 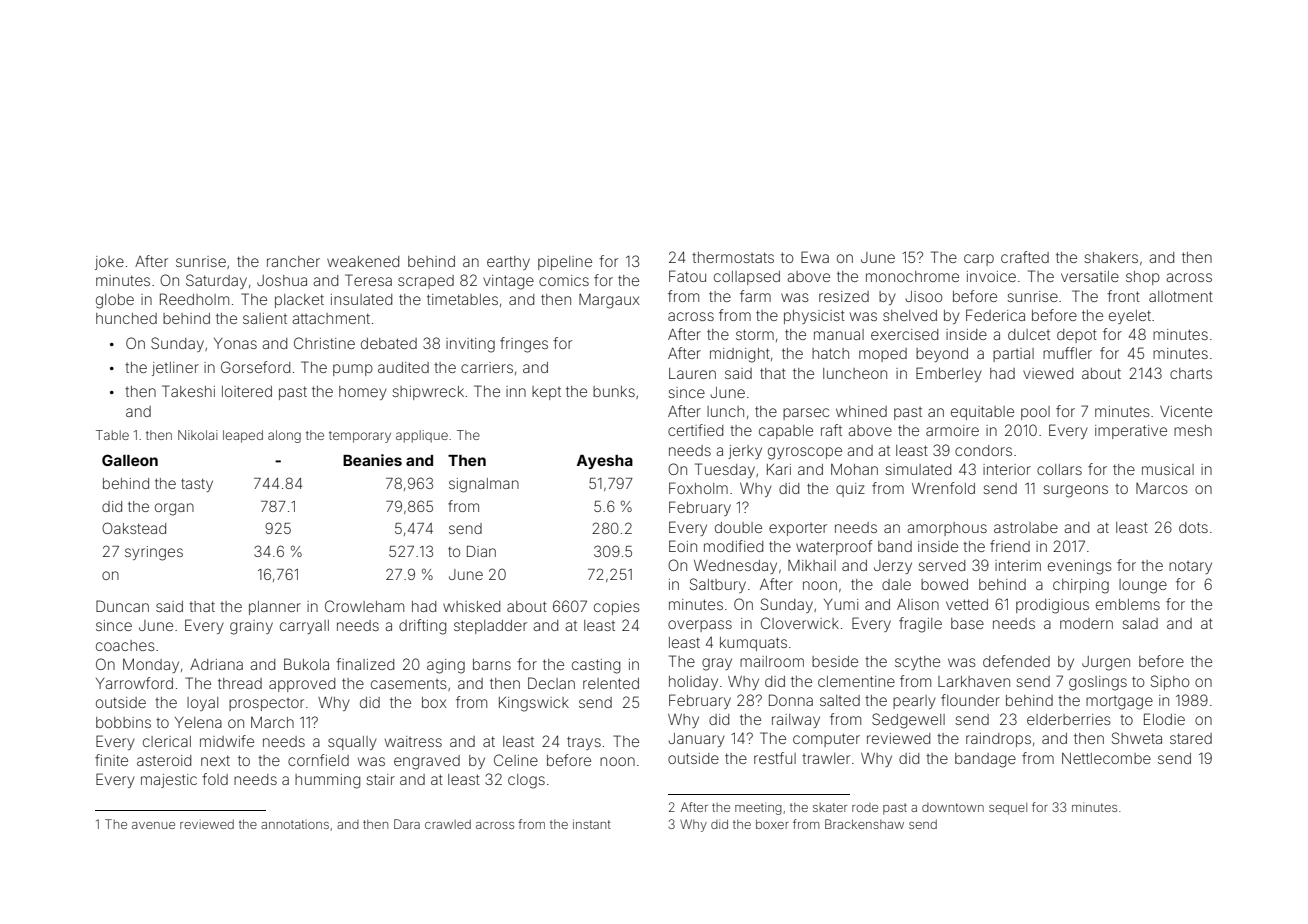 What do you see at coordinates (407, 824) in the image?
I see `Dara` at bounding box center [407, 824].
